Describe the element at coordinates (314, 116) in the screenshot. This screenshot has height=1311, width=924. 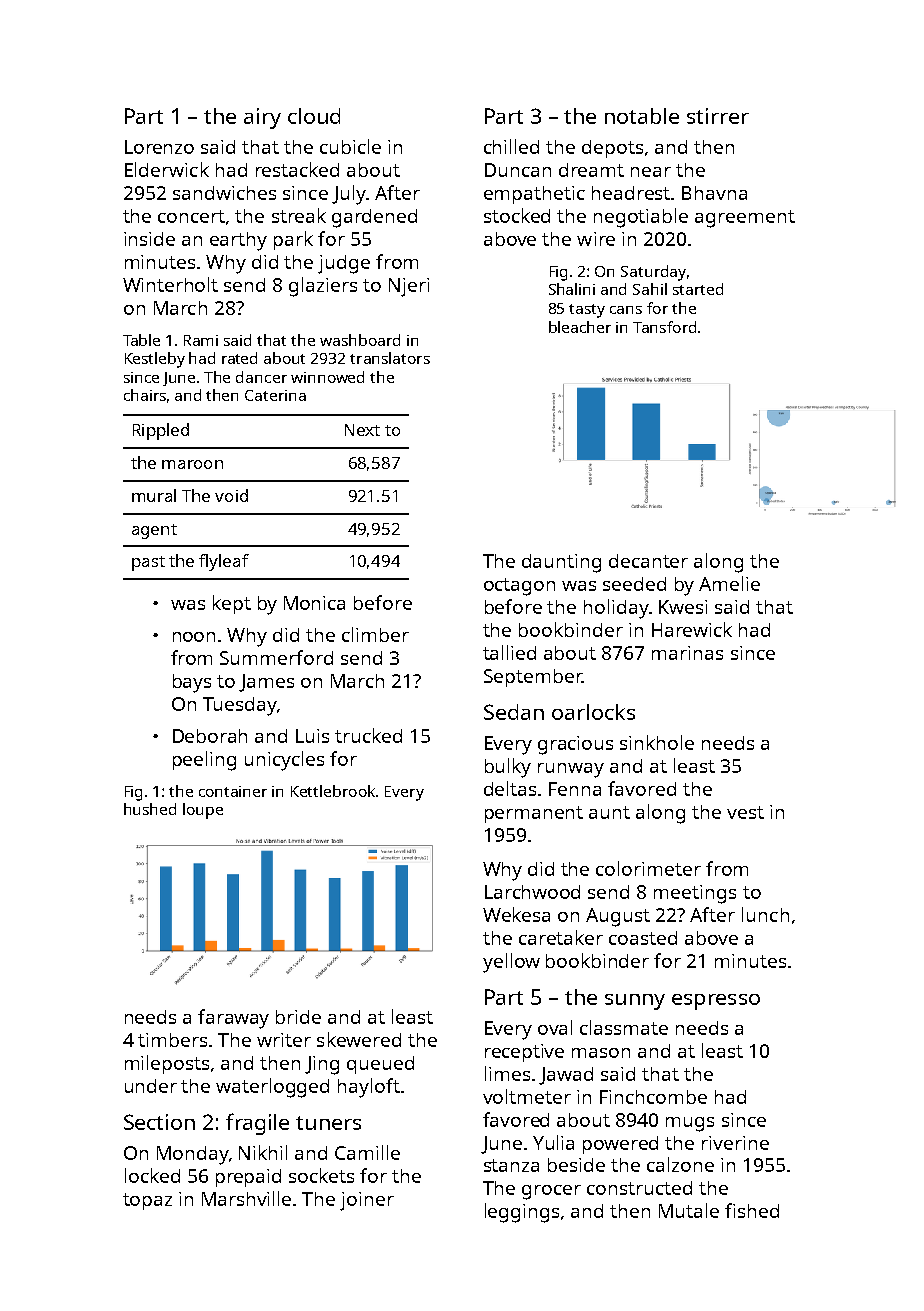
I see `cloud` at that location.
